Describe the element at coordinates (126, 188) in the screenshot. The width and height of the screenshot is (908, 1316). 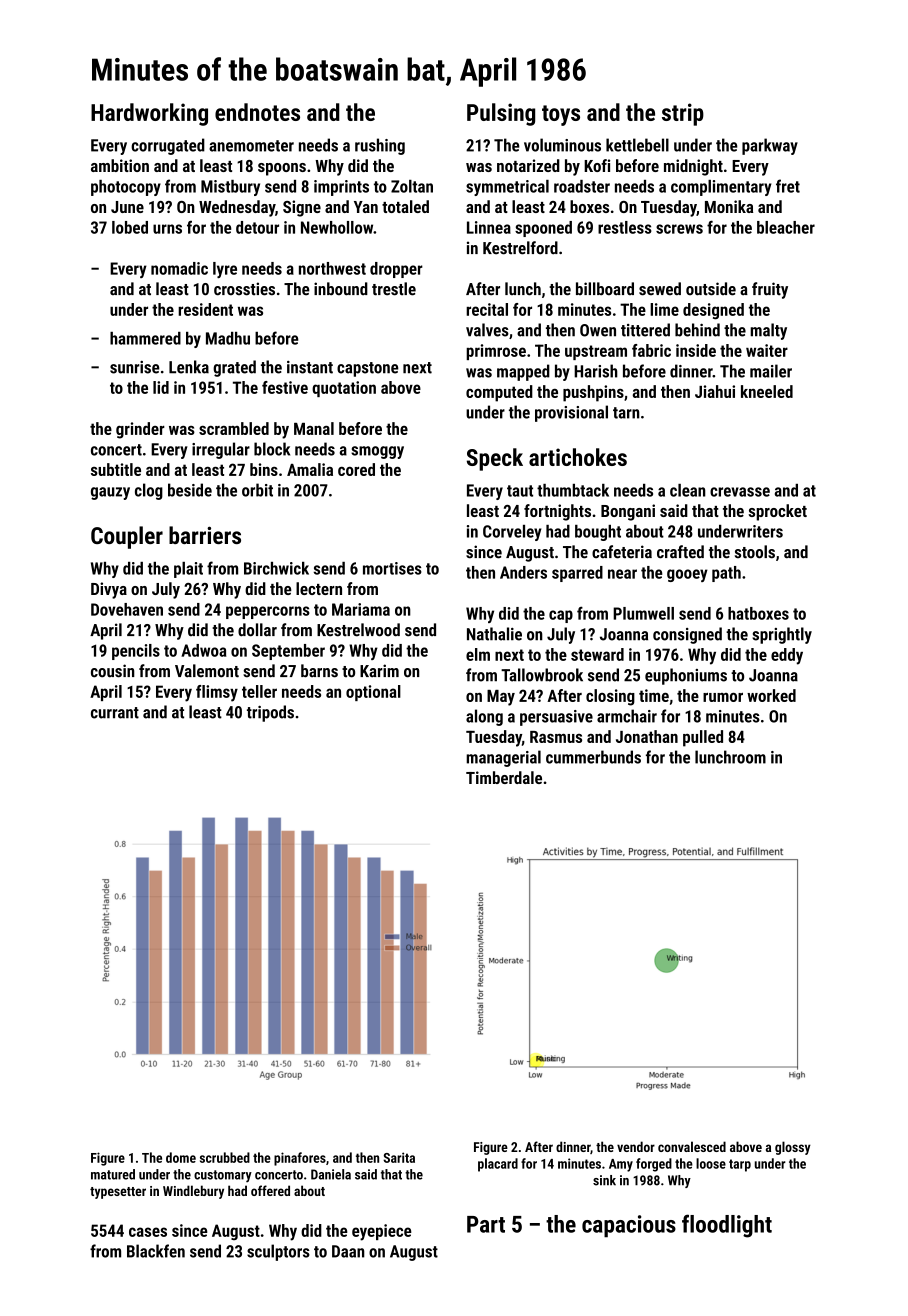
I see `photocopy` at that location.
